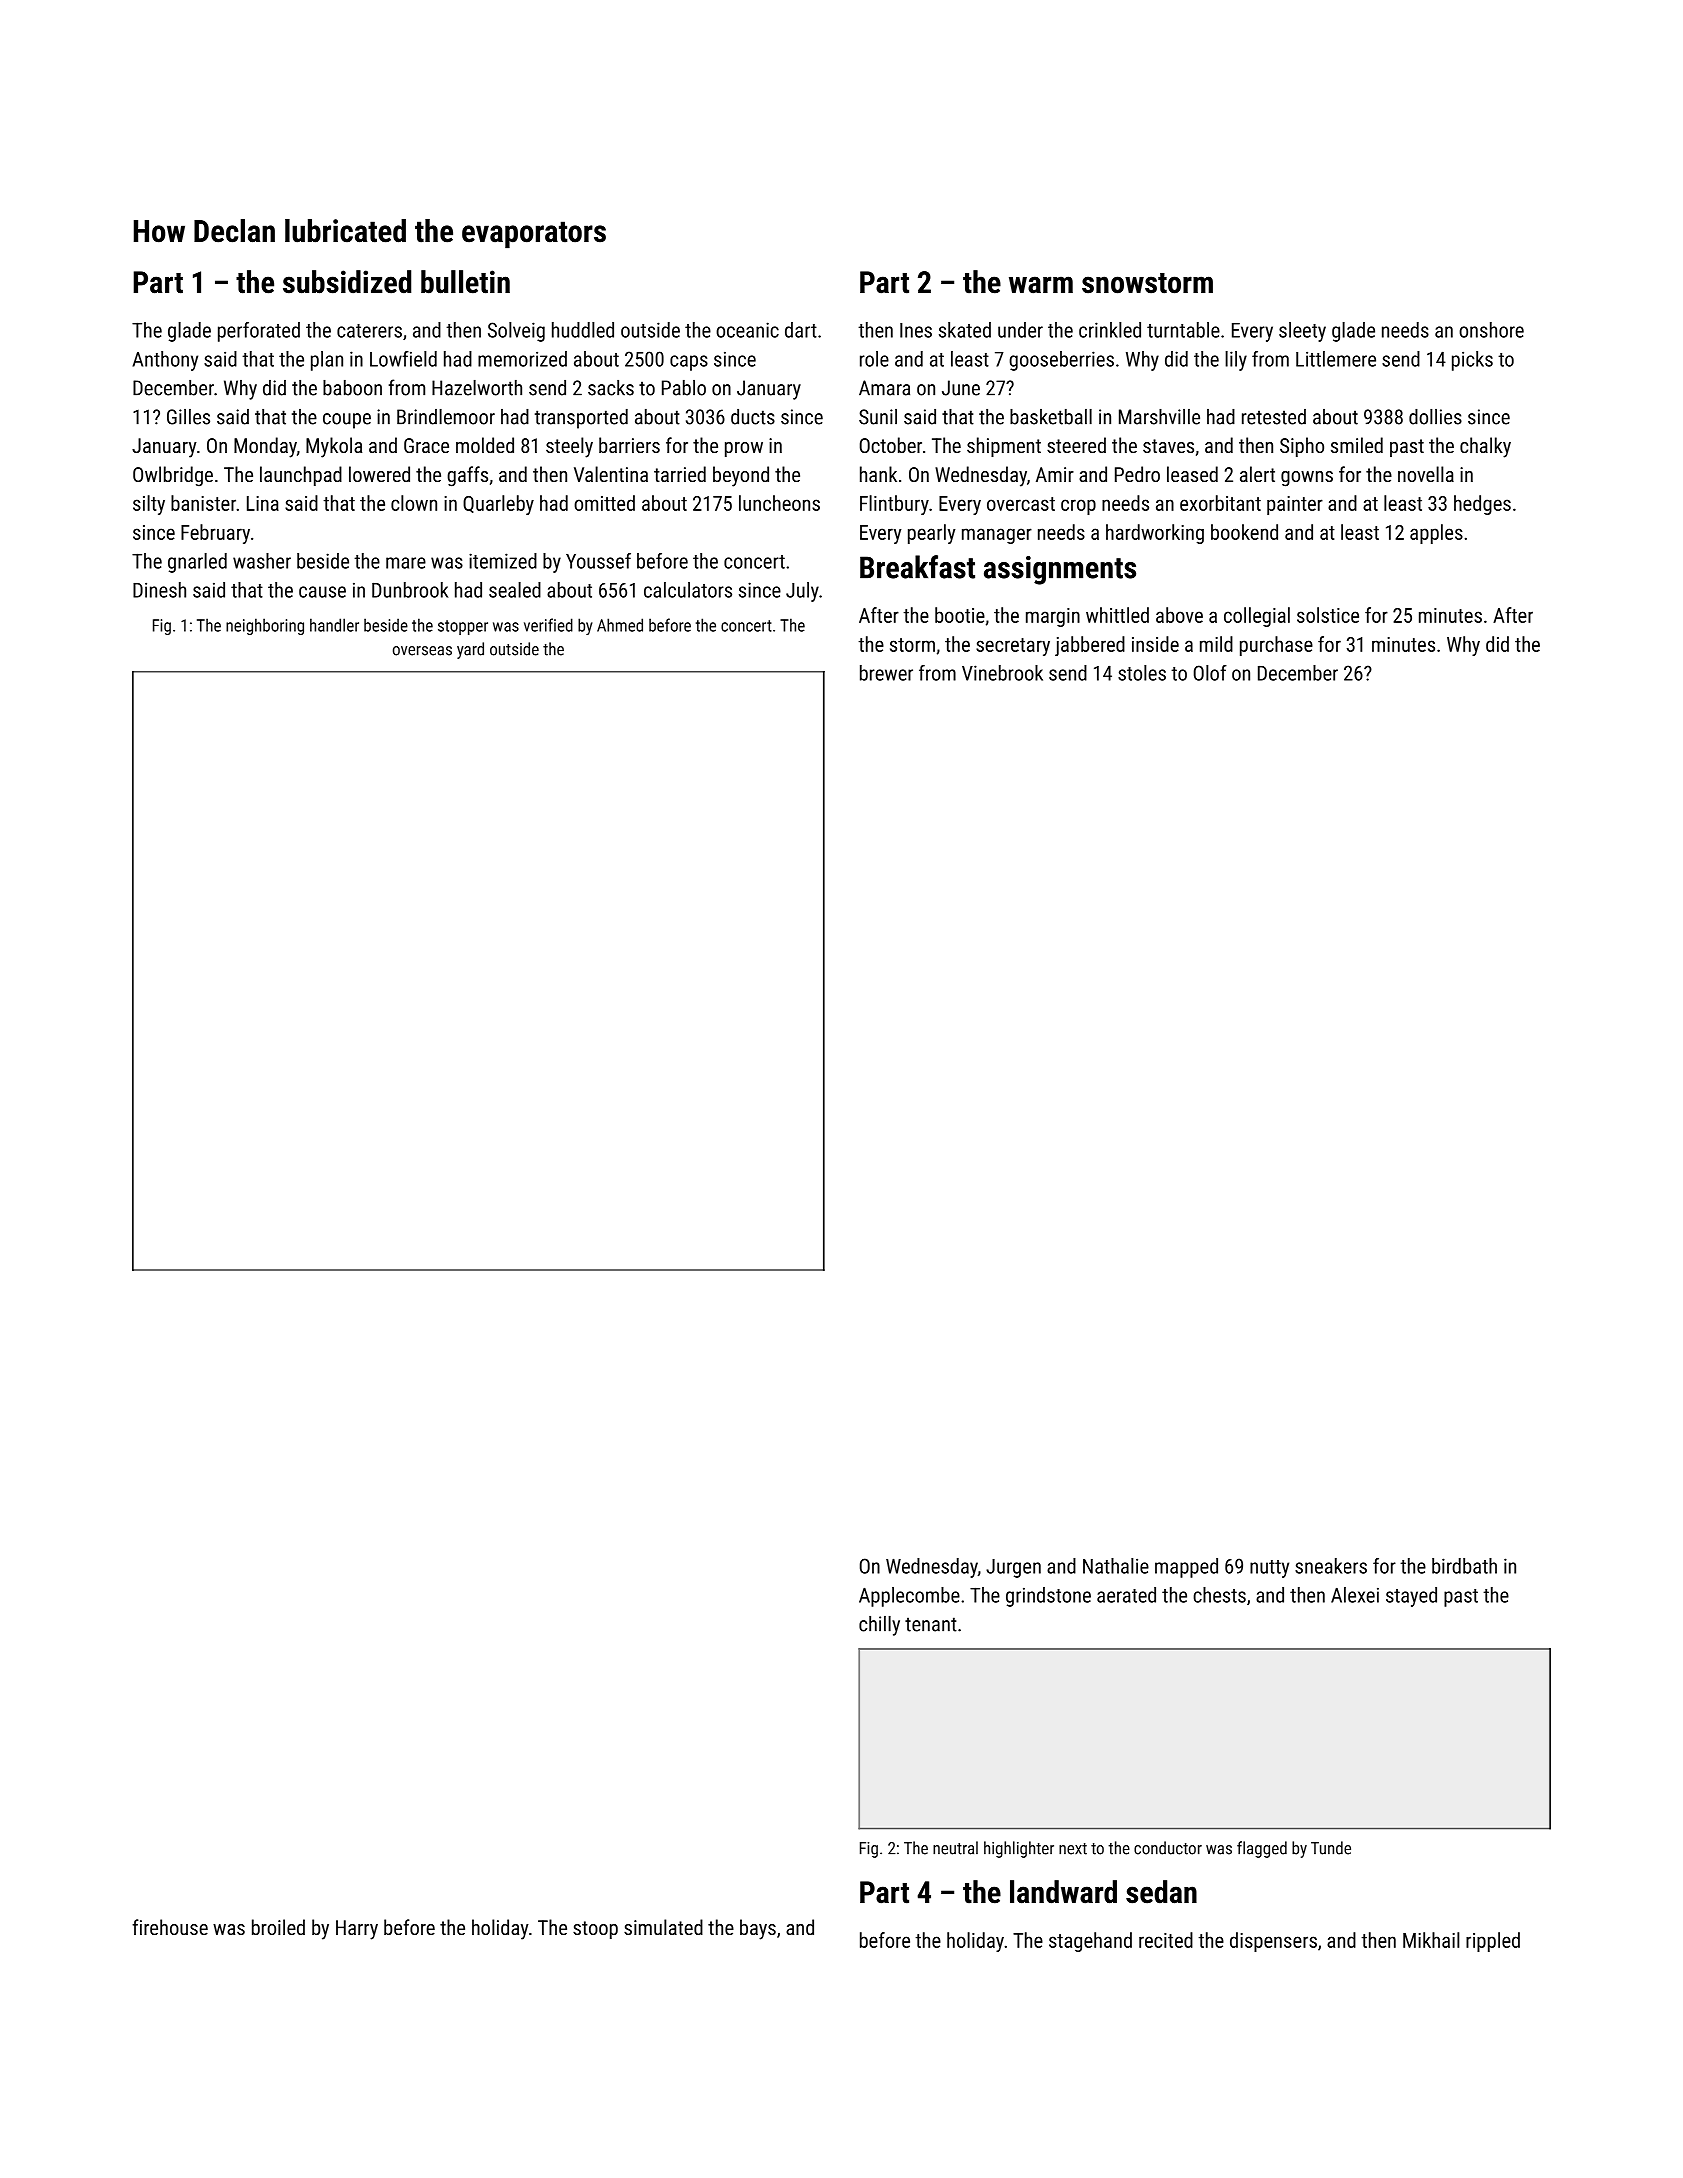 The image size is (1683, 2178). I want to click on sneakers, so click(1331, 1566).
